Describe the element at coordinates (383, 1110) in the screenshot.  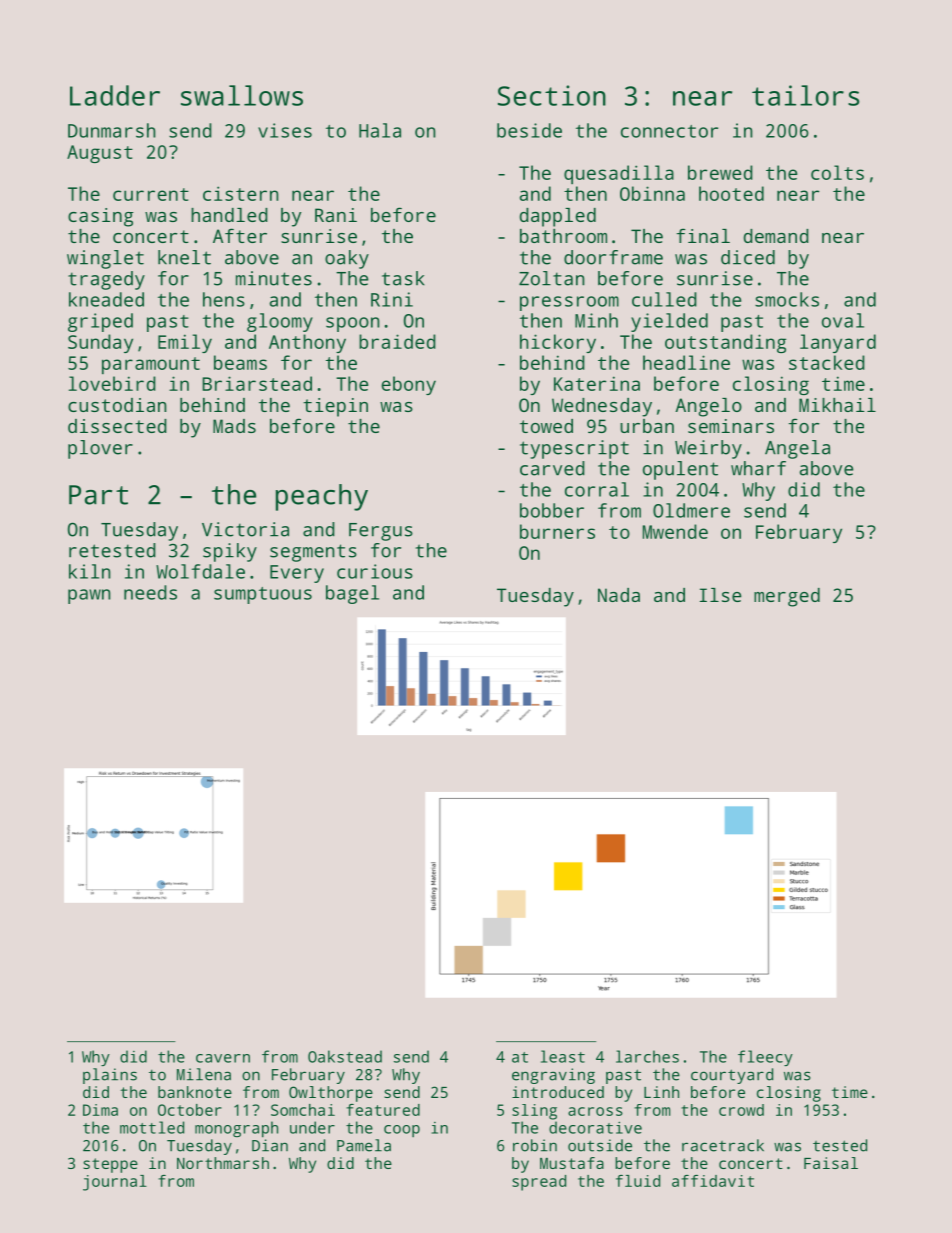
I see `featured` at that location.
